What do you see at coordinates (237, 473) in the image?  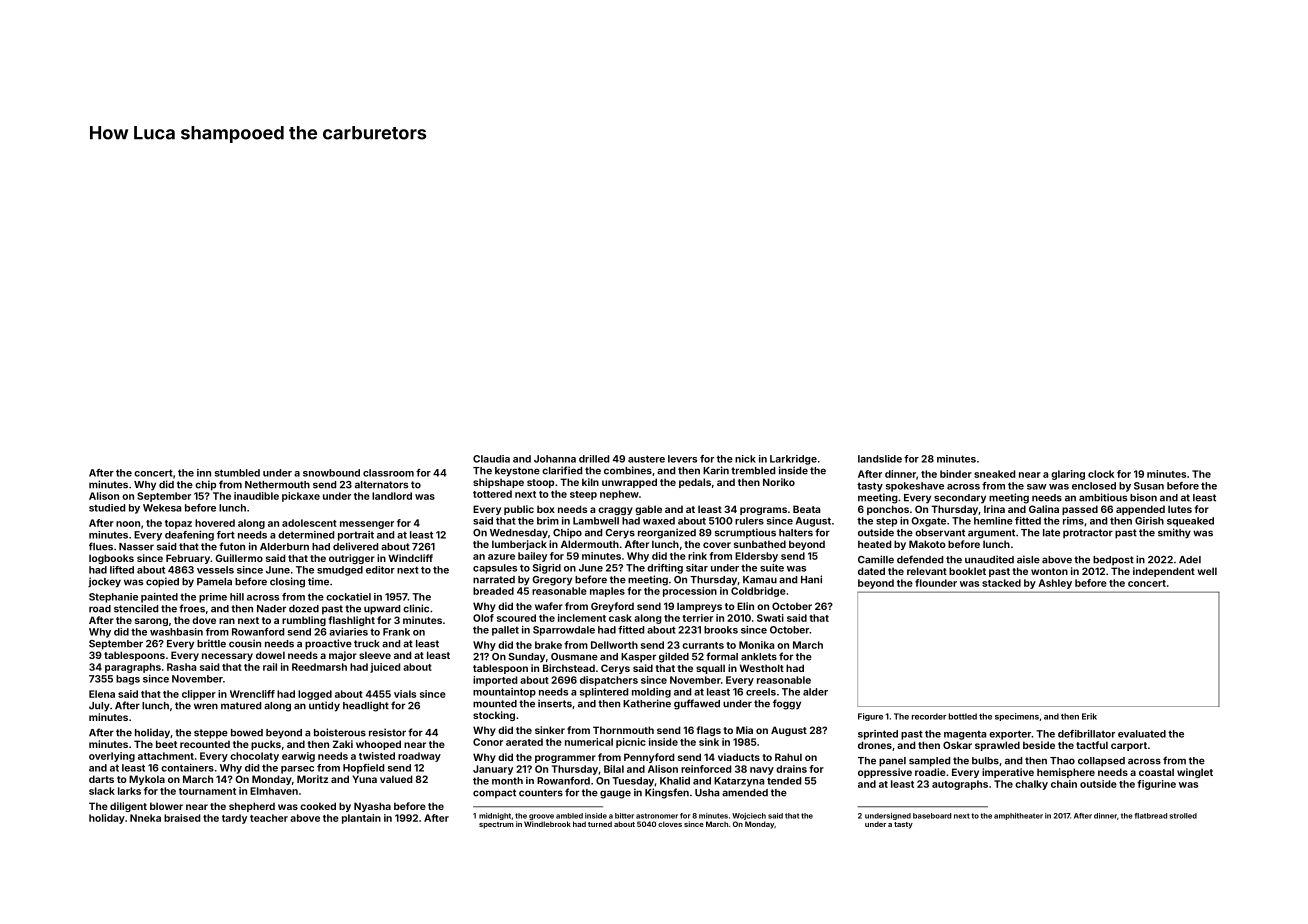 I see `stumbled` at bounding box center [237, 473].
